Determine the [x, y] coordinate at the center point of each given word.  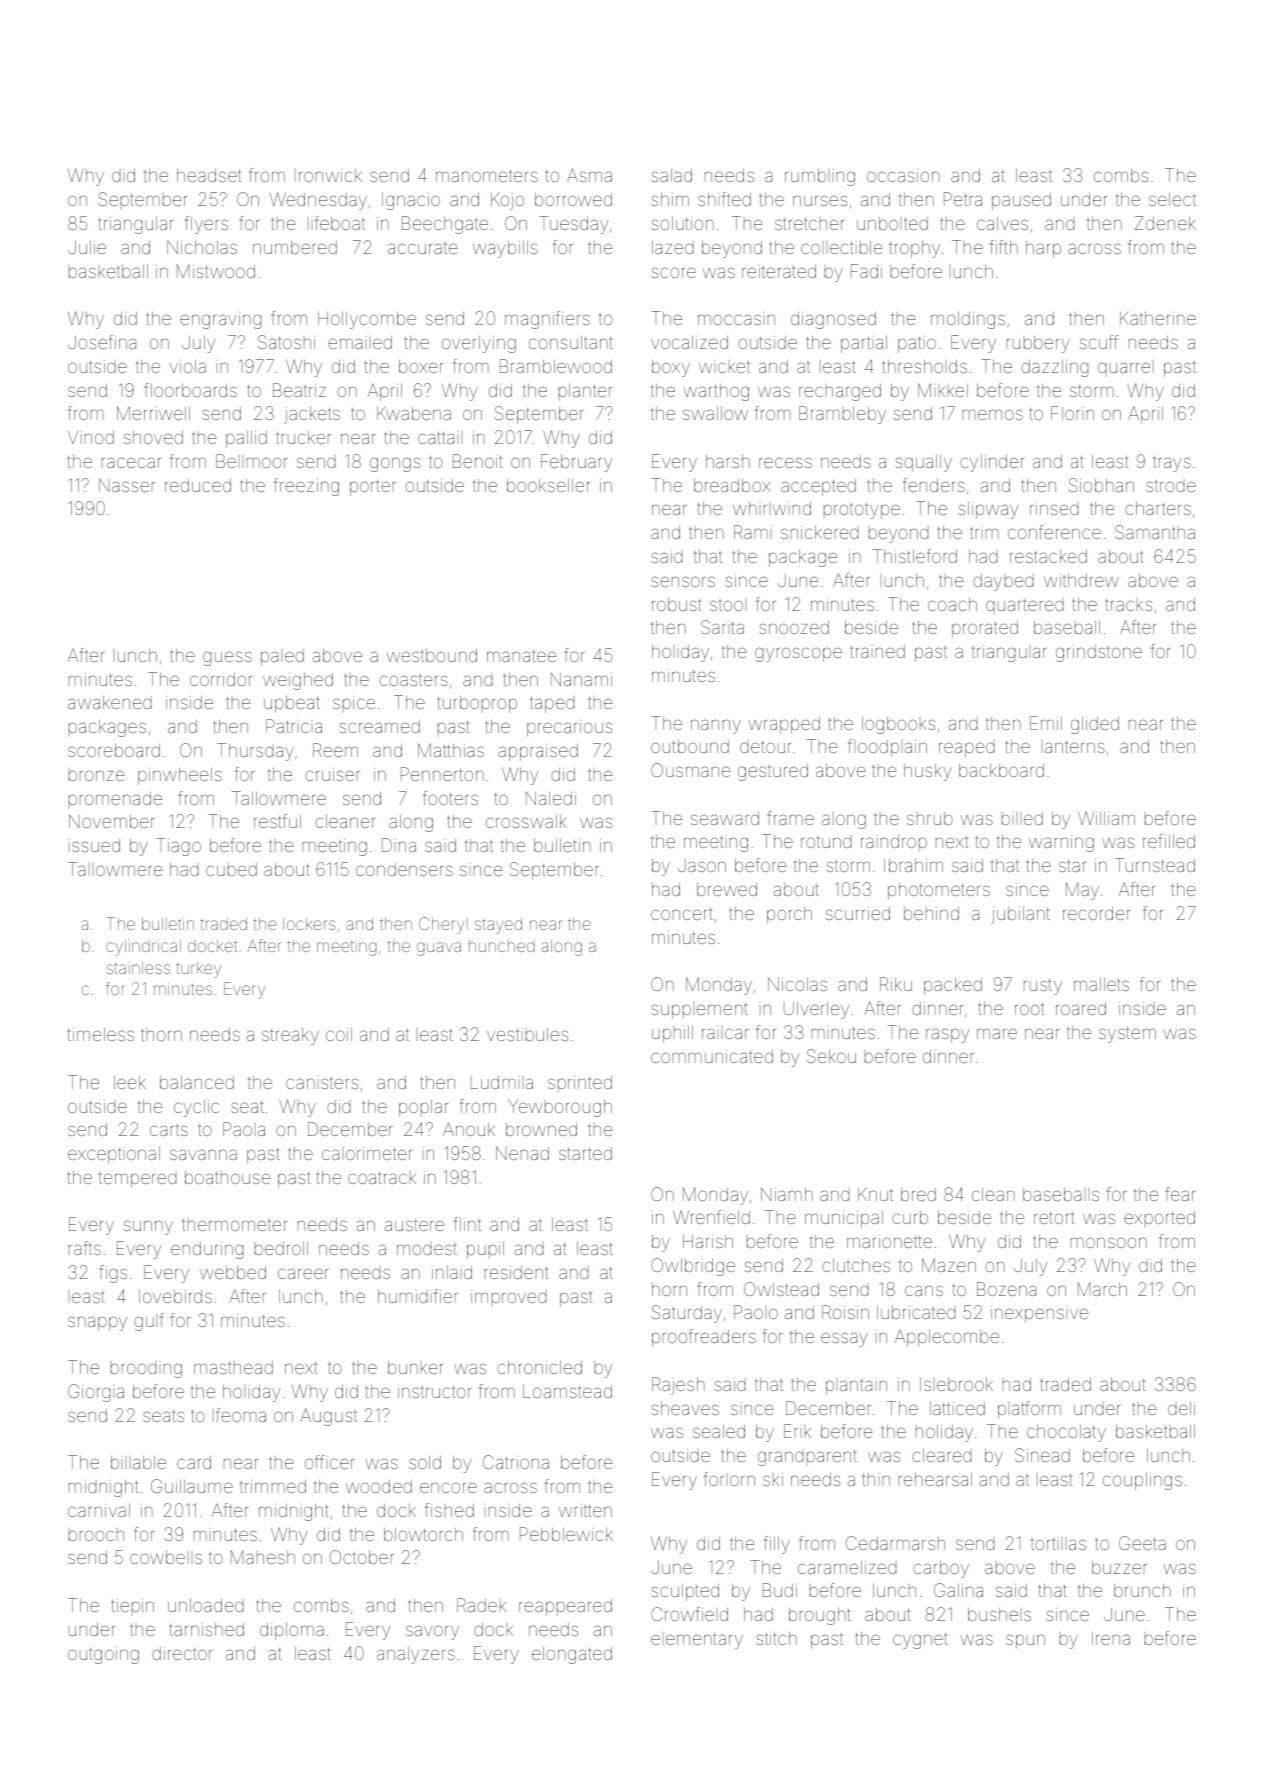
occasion [903, 175]
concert [682, 914]
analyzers [416, 1655]
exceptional [114, 1155]
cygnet [920, 1641]
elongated [572, 1655]
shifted [724, 199]
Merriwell [153, 413]
